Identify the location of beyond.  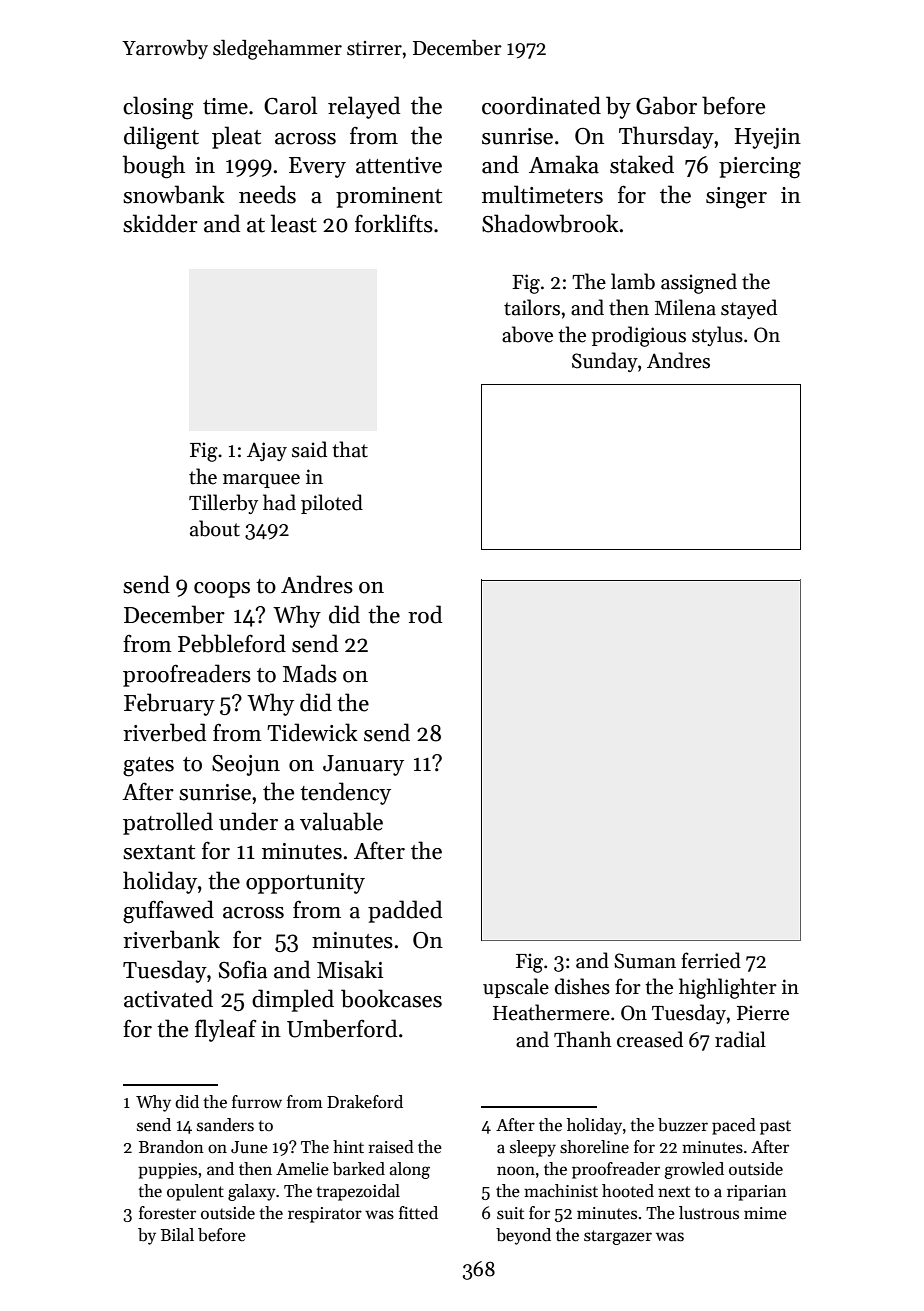
(523, 1236).
